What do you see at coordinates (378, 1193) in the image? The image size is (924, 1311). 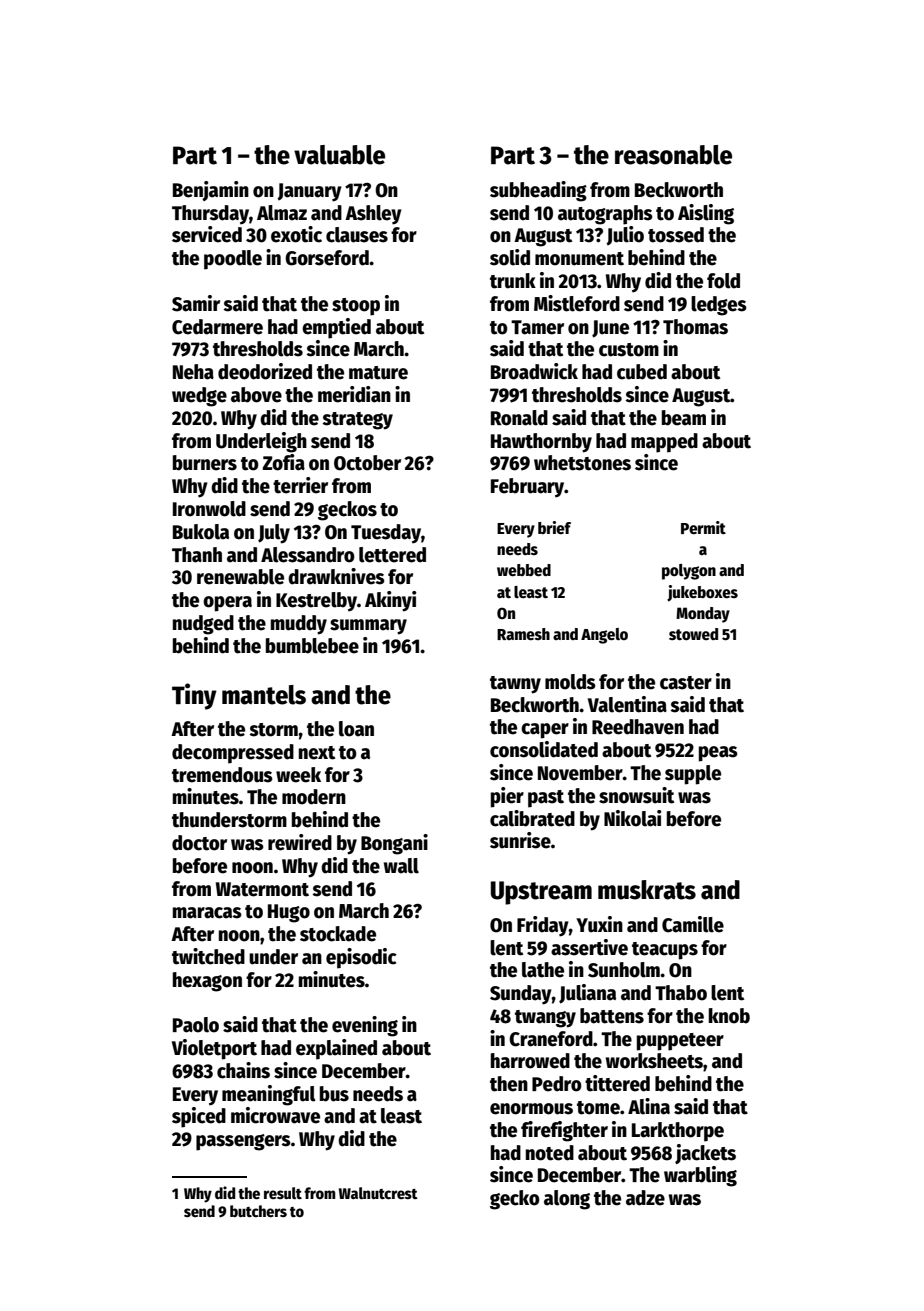 I see `Walnutcrest` at bounding box center [378, 1193].
